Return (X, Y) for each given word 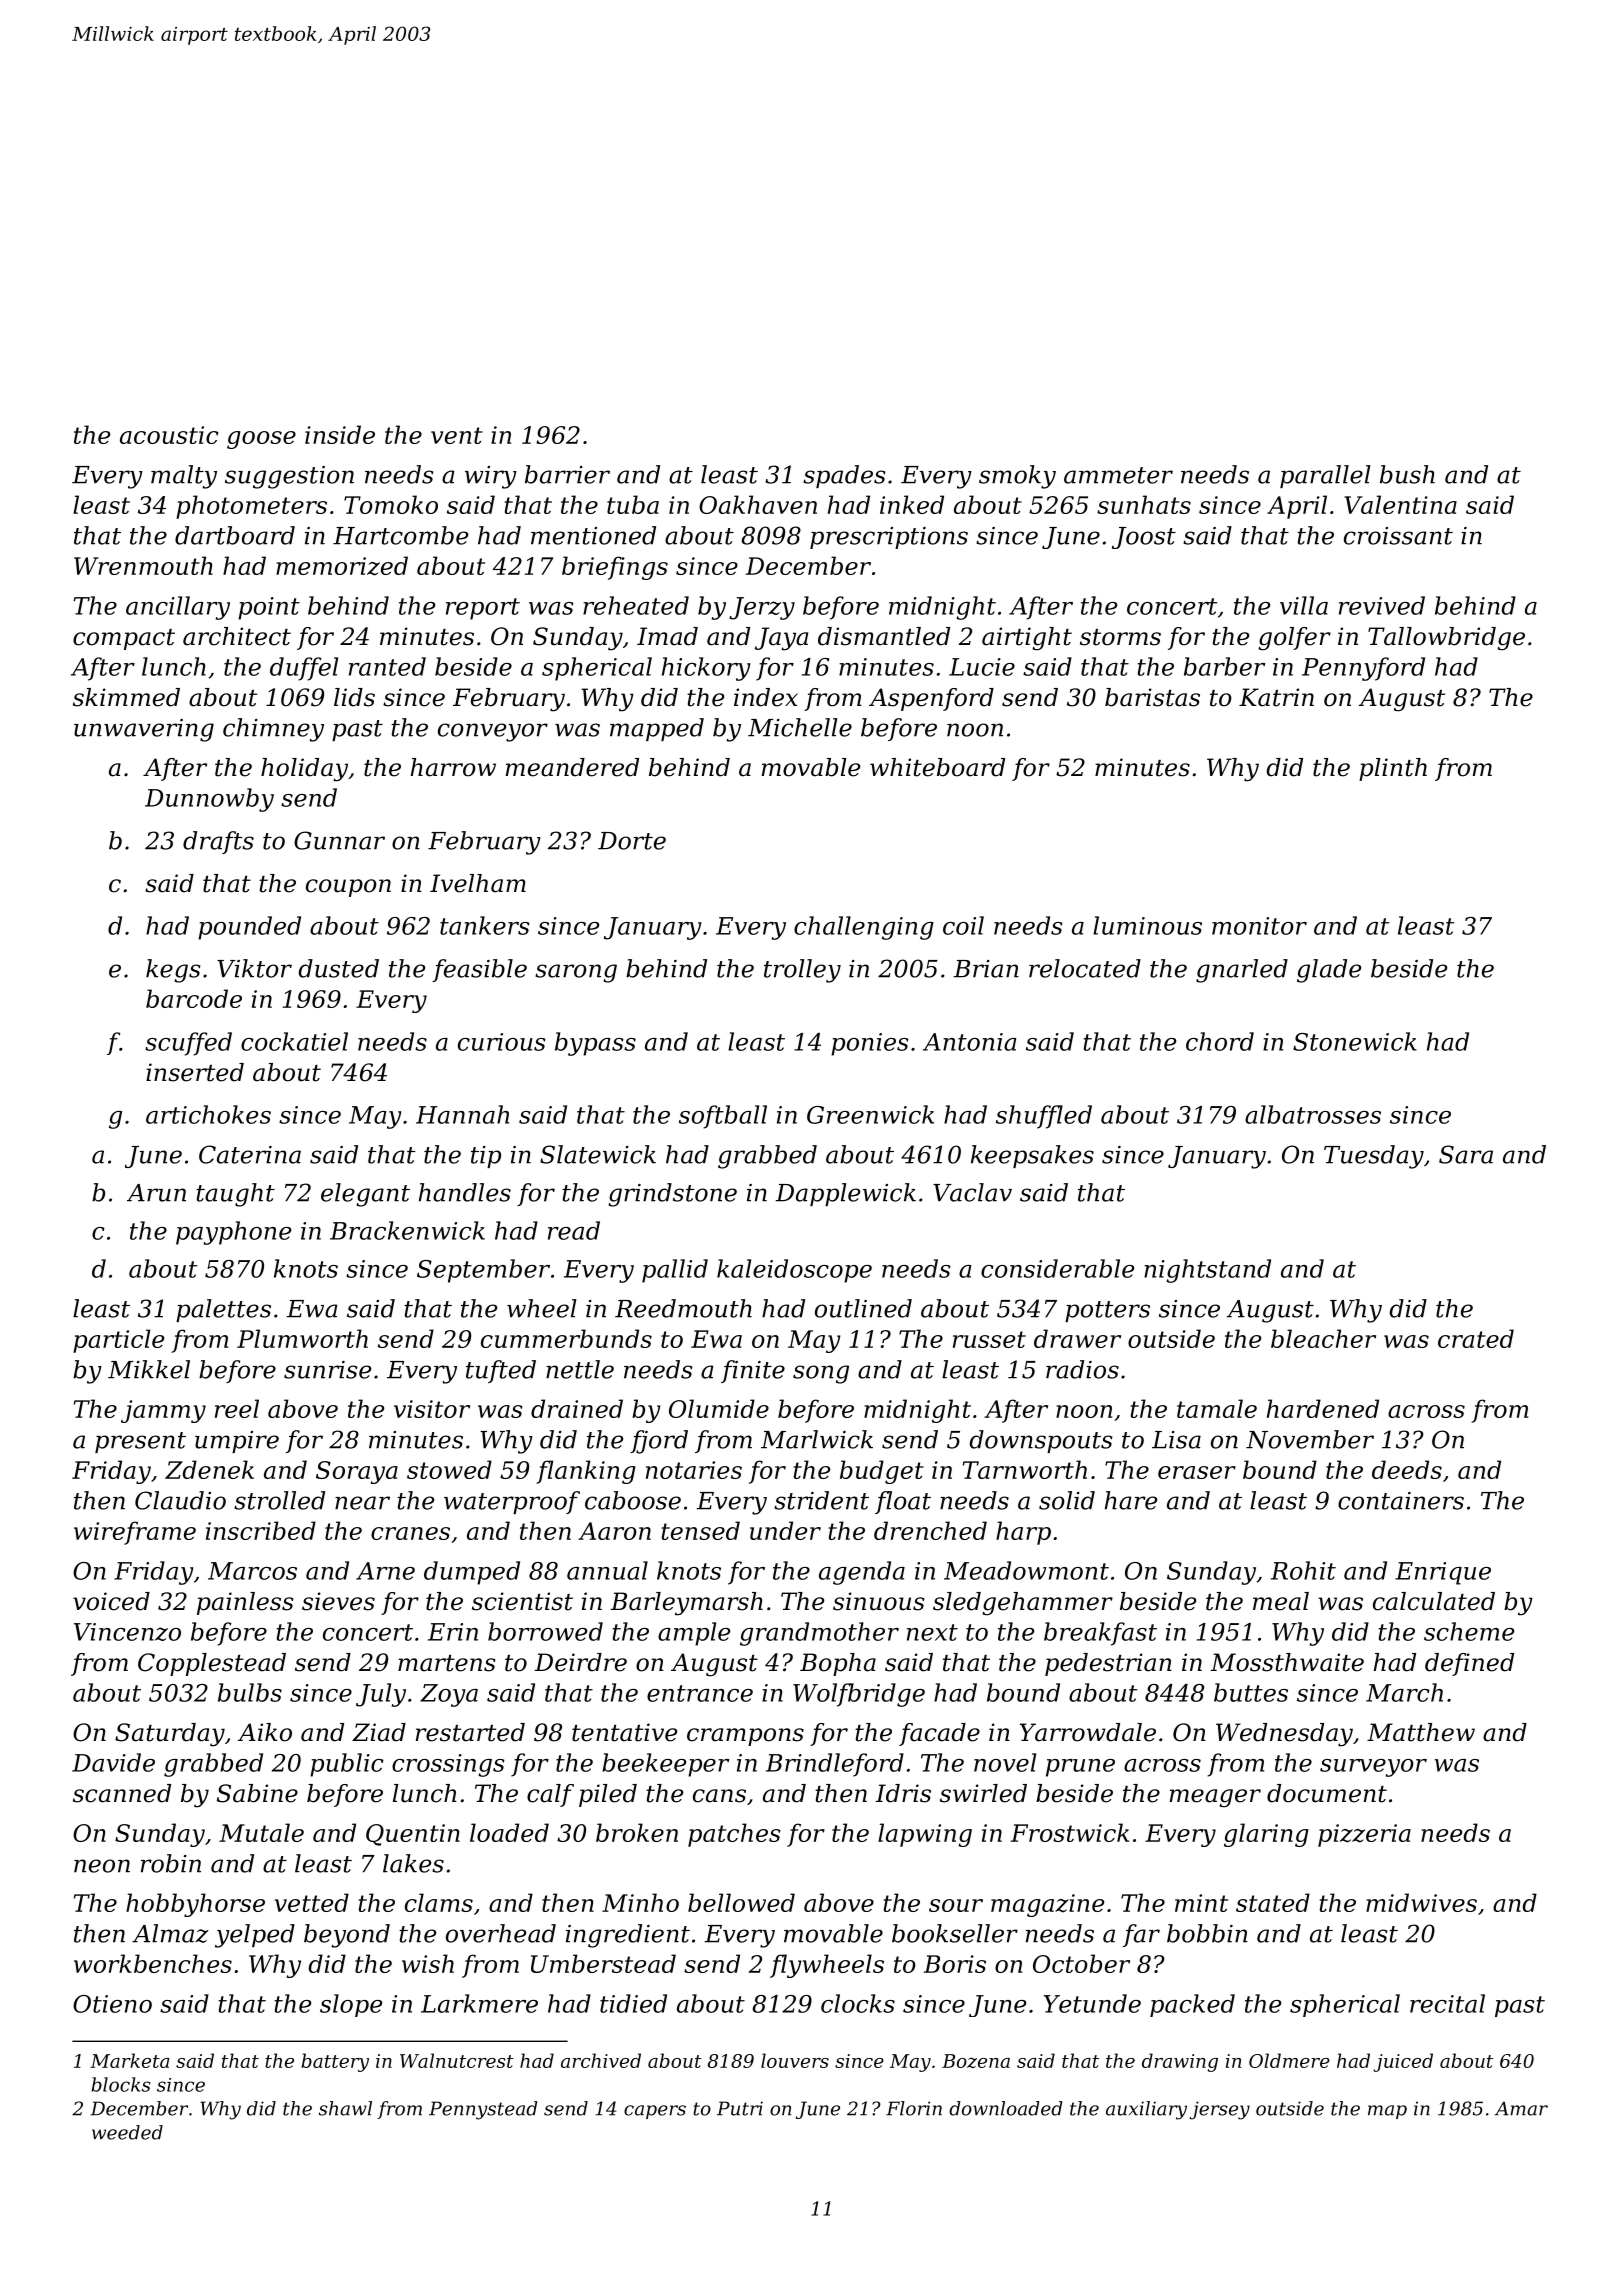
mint (1201, 1903)
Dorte (632, 841)
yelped (255, 1936)
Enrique (1443, 1573)
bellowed (741, 1902)
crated (1476, 1338)
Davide (113, 1762)
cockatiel (294, 1041)
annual (607, 1570)
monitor (1259, 926)
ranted (387, 666)
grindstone (672, 1195)
